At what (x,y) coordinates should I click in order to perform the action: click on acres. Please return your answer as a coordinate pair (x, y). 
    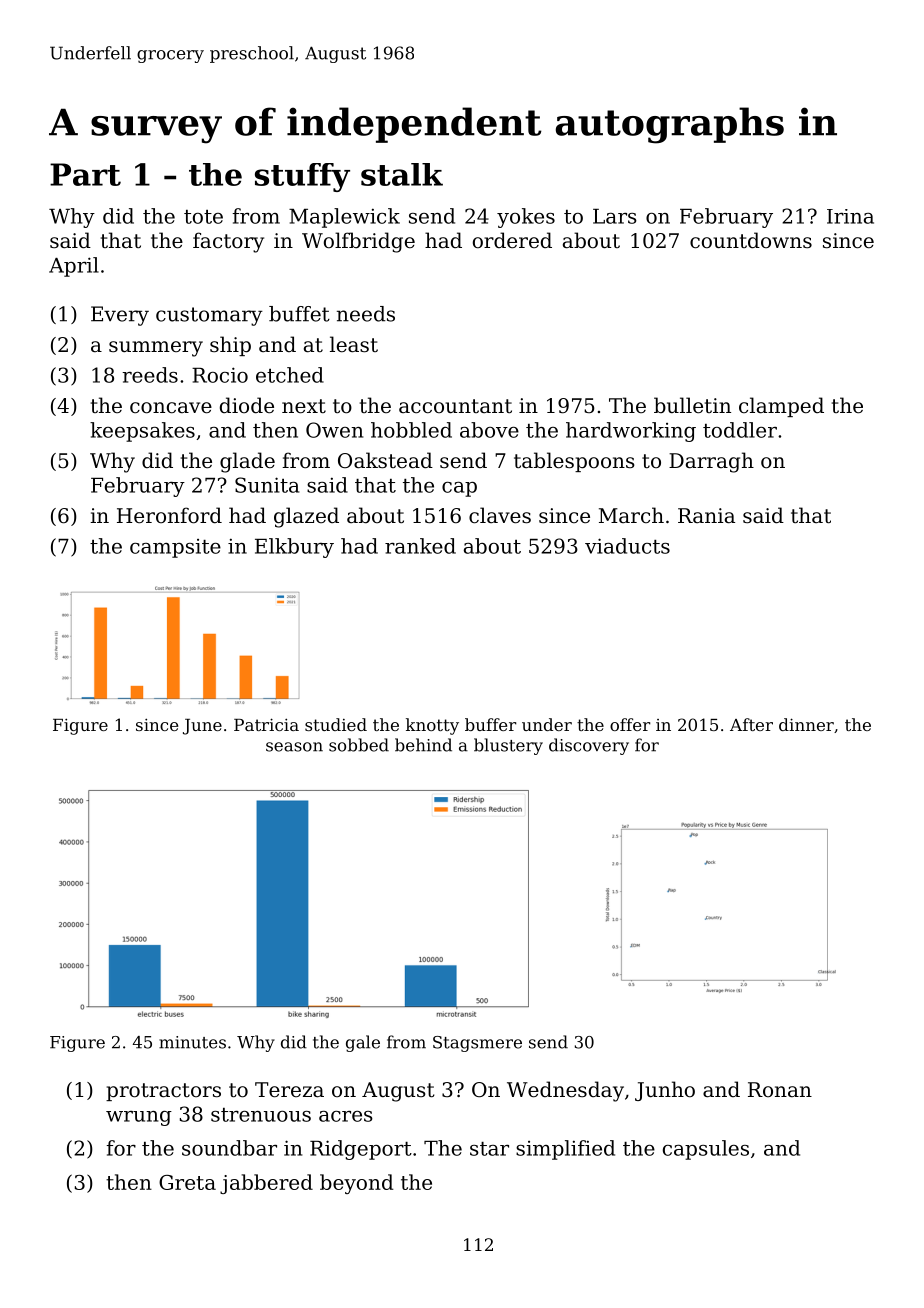
    Looking at the image, I should click on (346, 1116).
